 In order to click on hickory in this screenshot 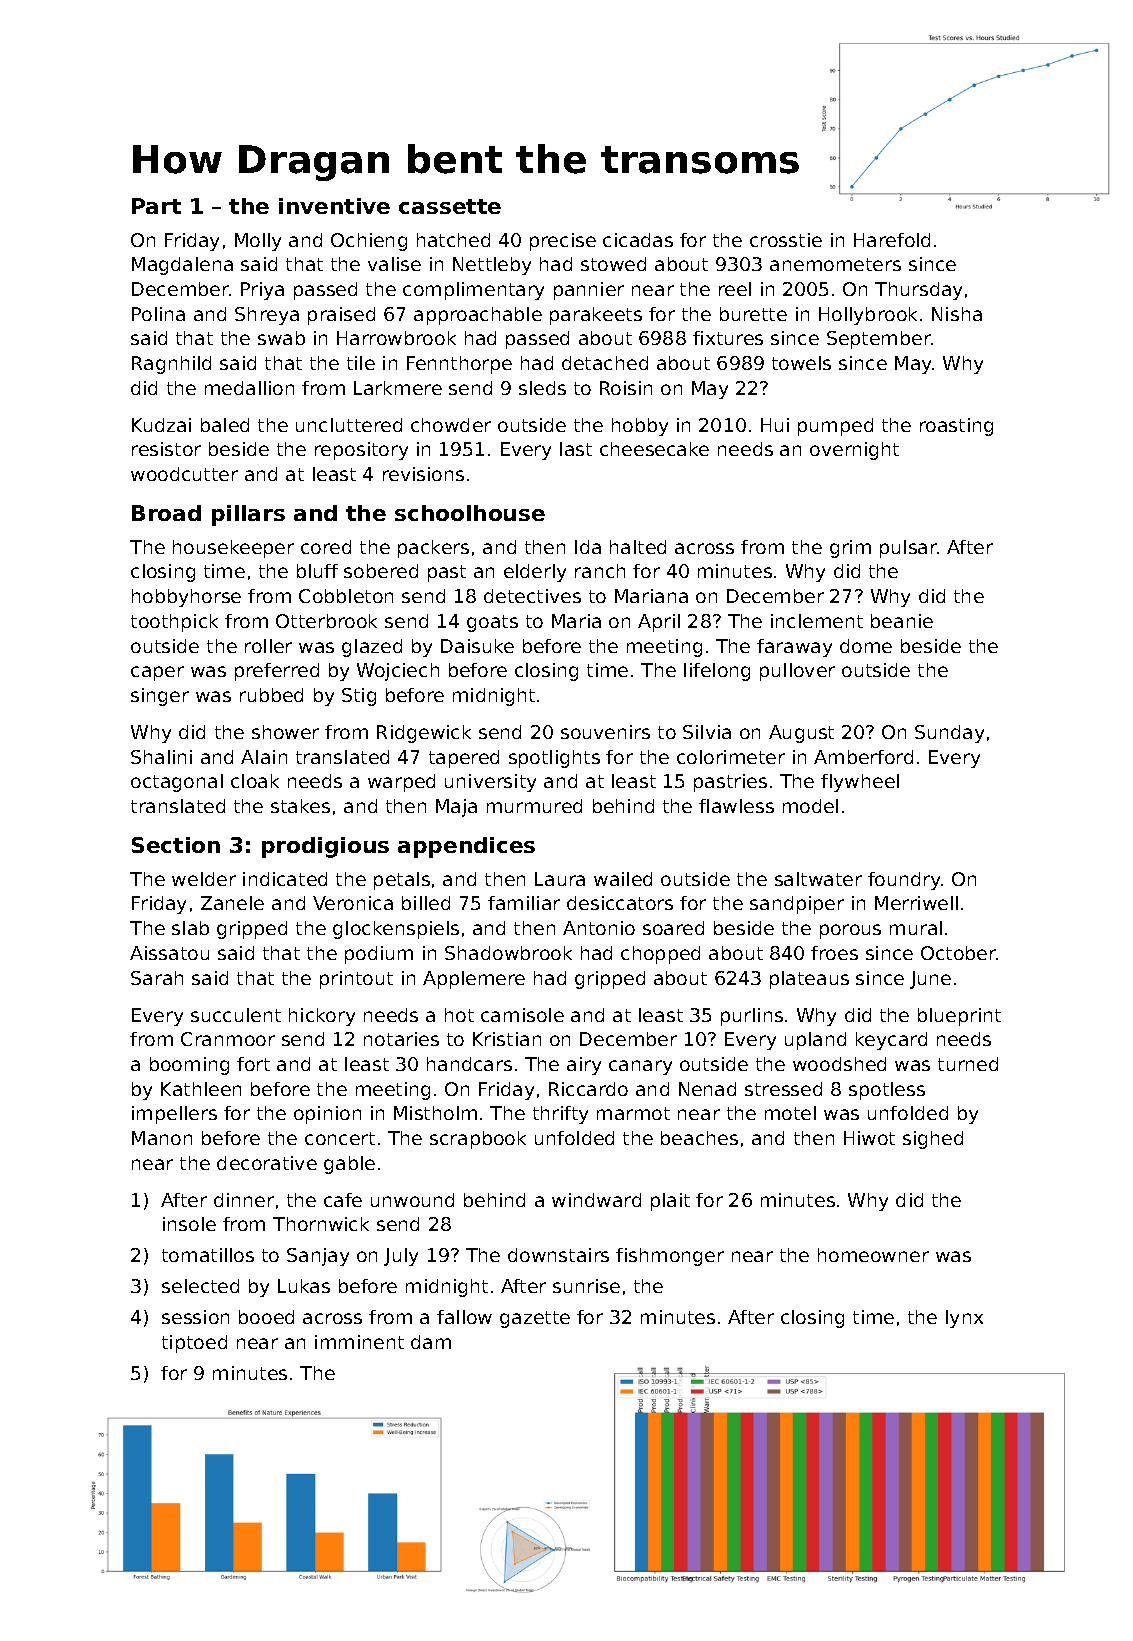, I will do `click(322, 1017)`.
